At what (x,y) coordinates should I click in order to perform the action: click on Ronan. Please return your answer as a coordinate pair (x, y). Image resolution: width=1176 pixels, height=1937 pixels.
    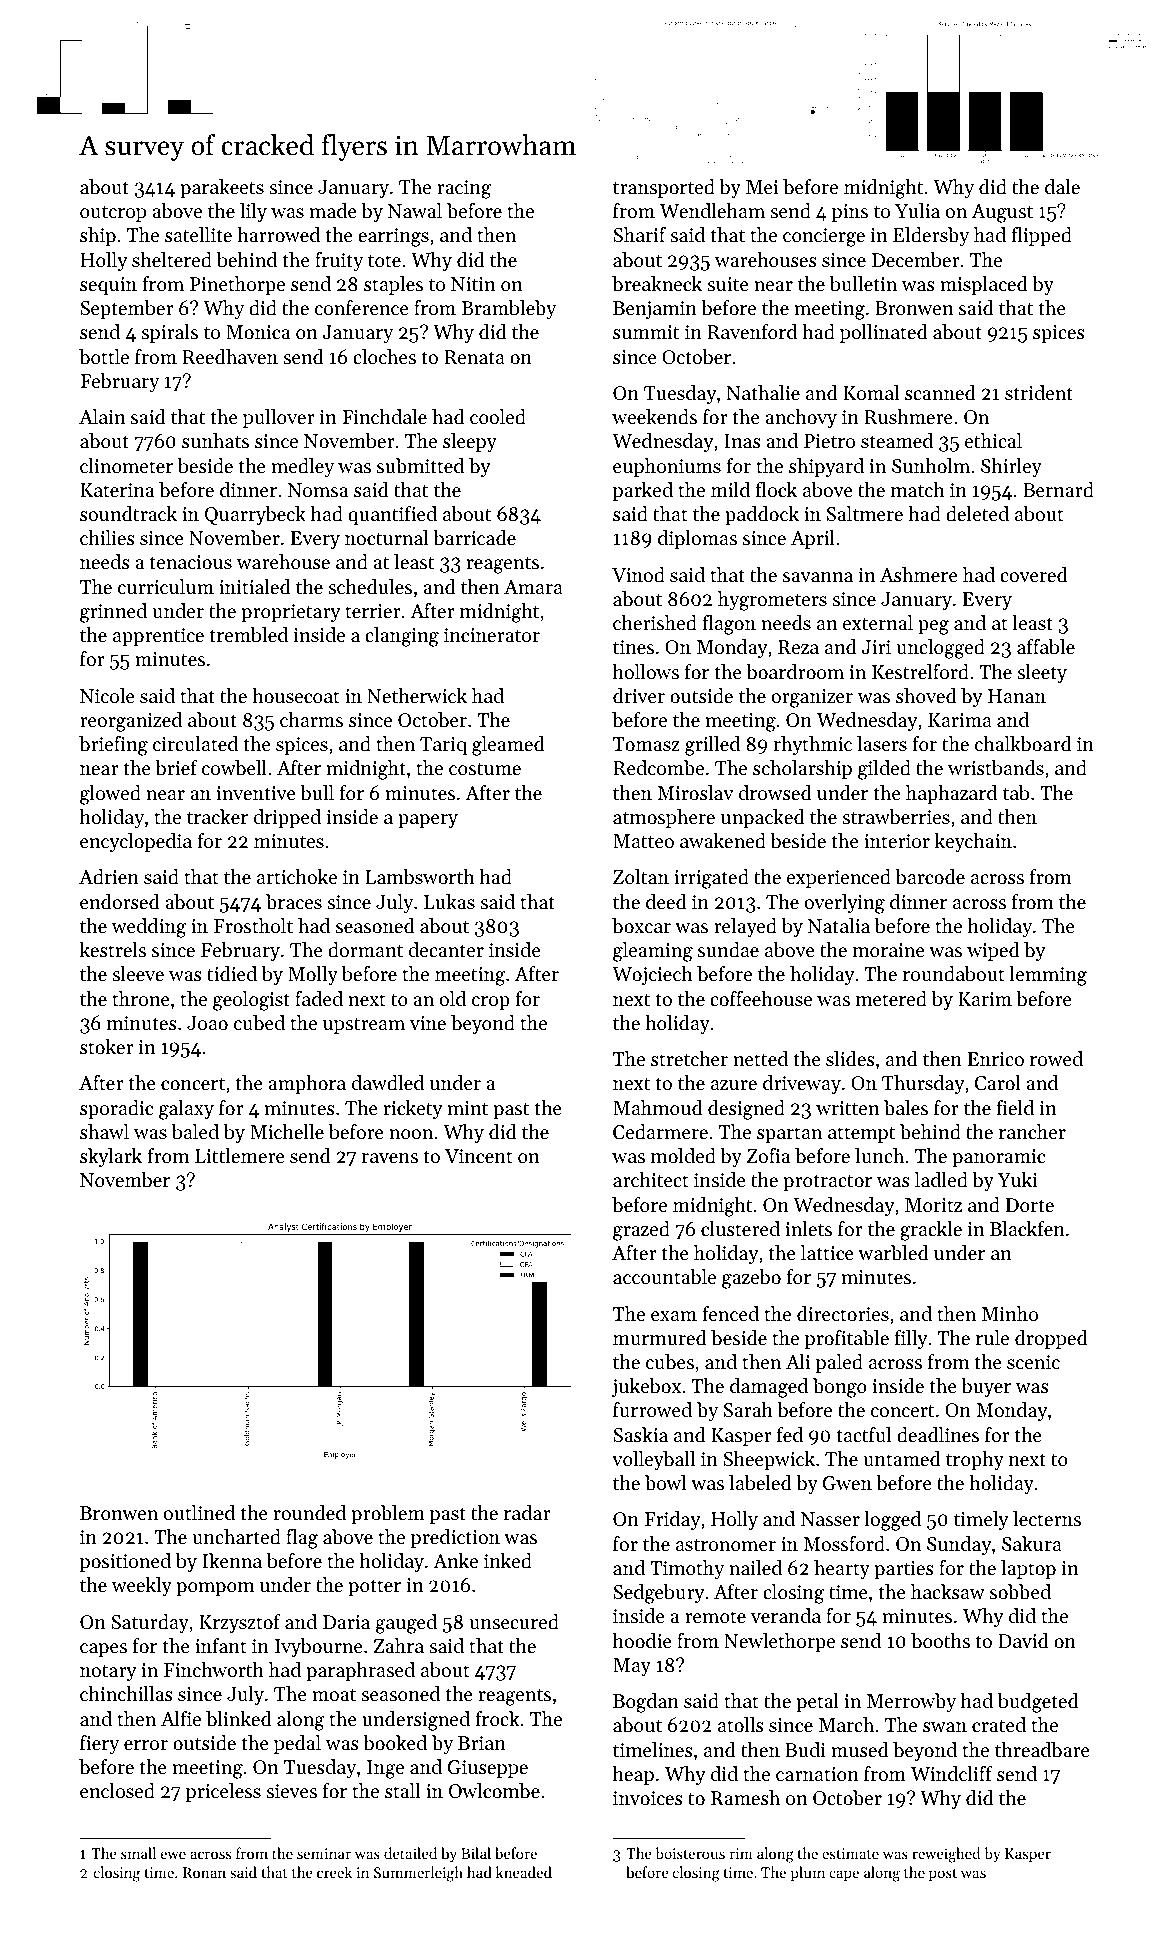
    Looking at the image, I should click on (204, 1872).
